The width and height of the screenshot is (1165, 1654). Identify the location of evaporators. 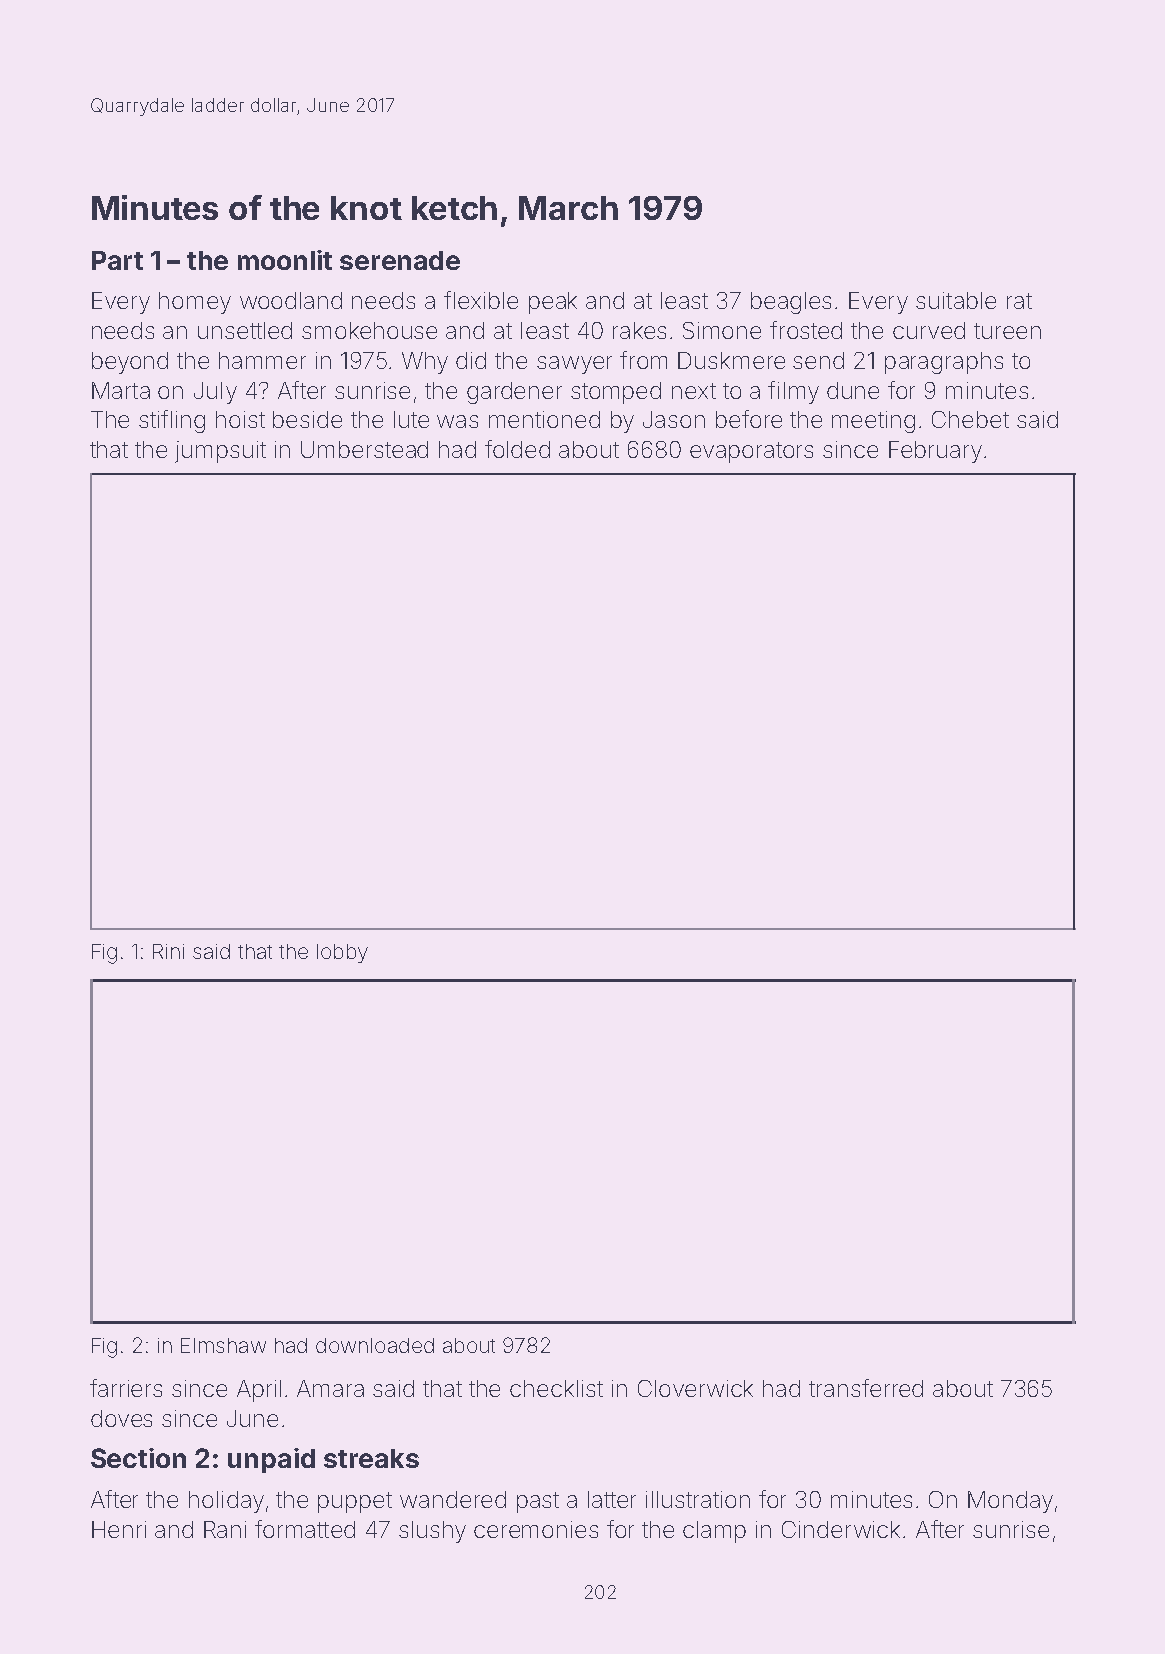
(751, 452).
